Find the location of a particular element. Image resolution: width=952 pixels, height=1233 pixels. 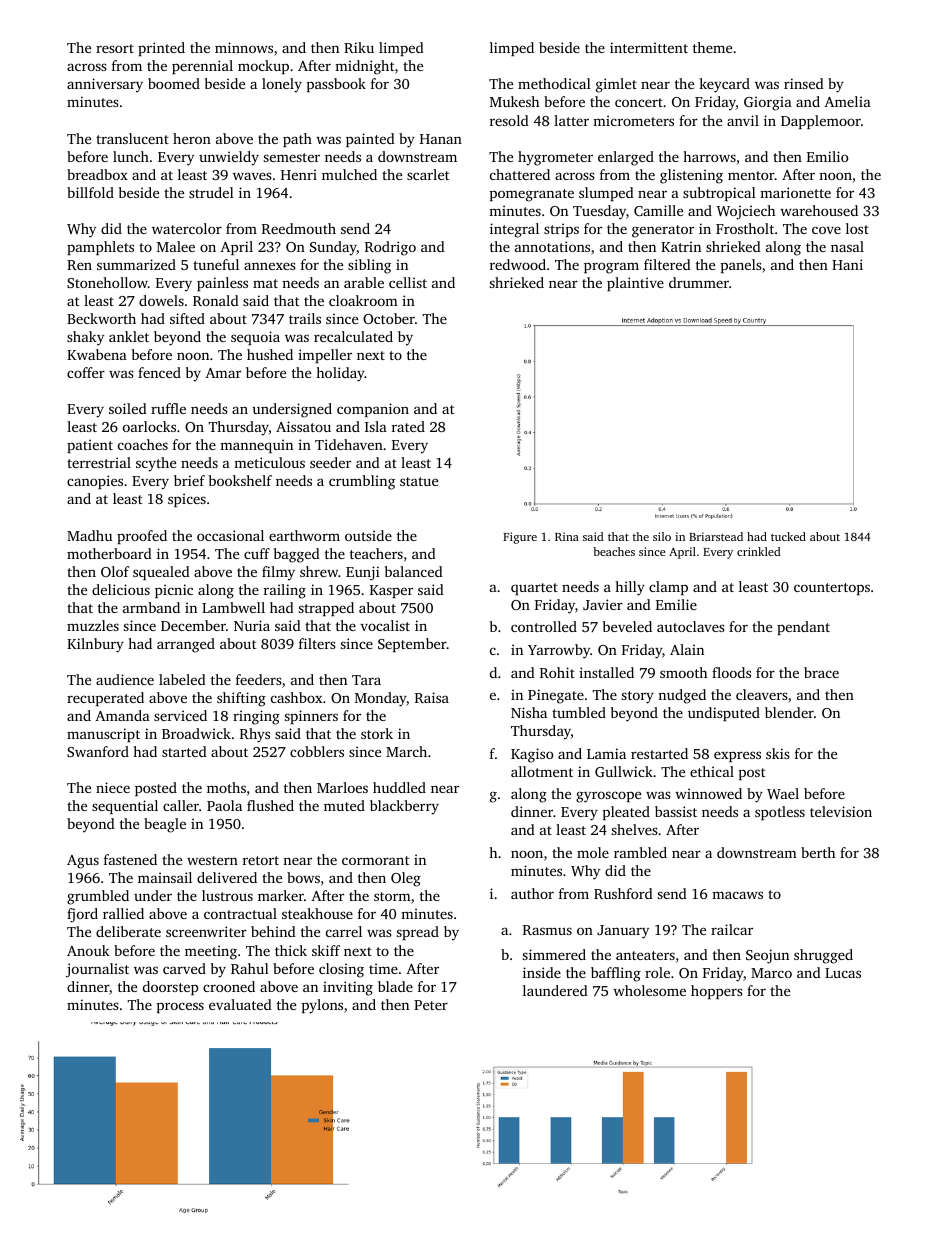

gimlet is located at coordinates (616, 85).
